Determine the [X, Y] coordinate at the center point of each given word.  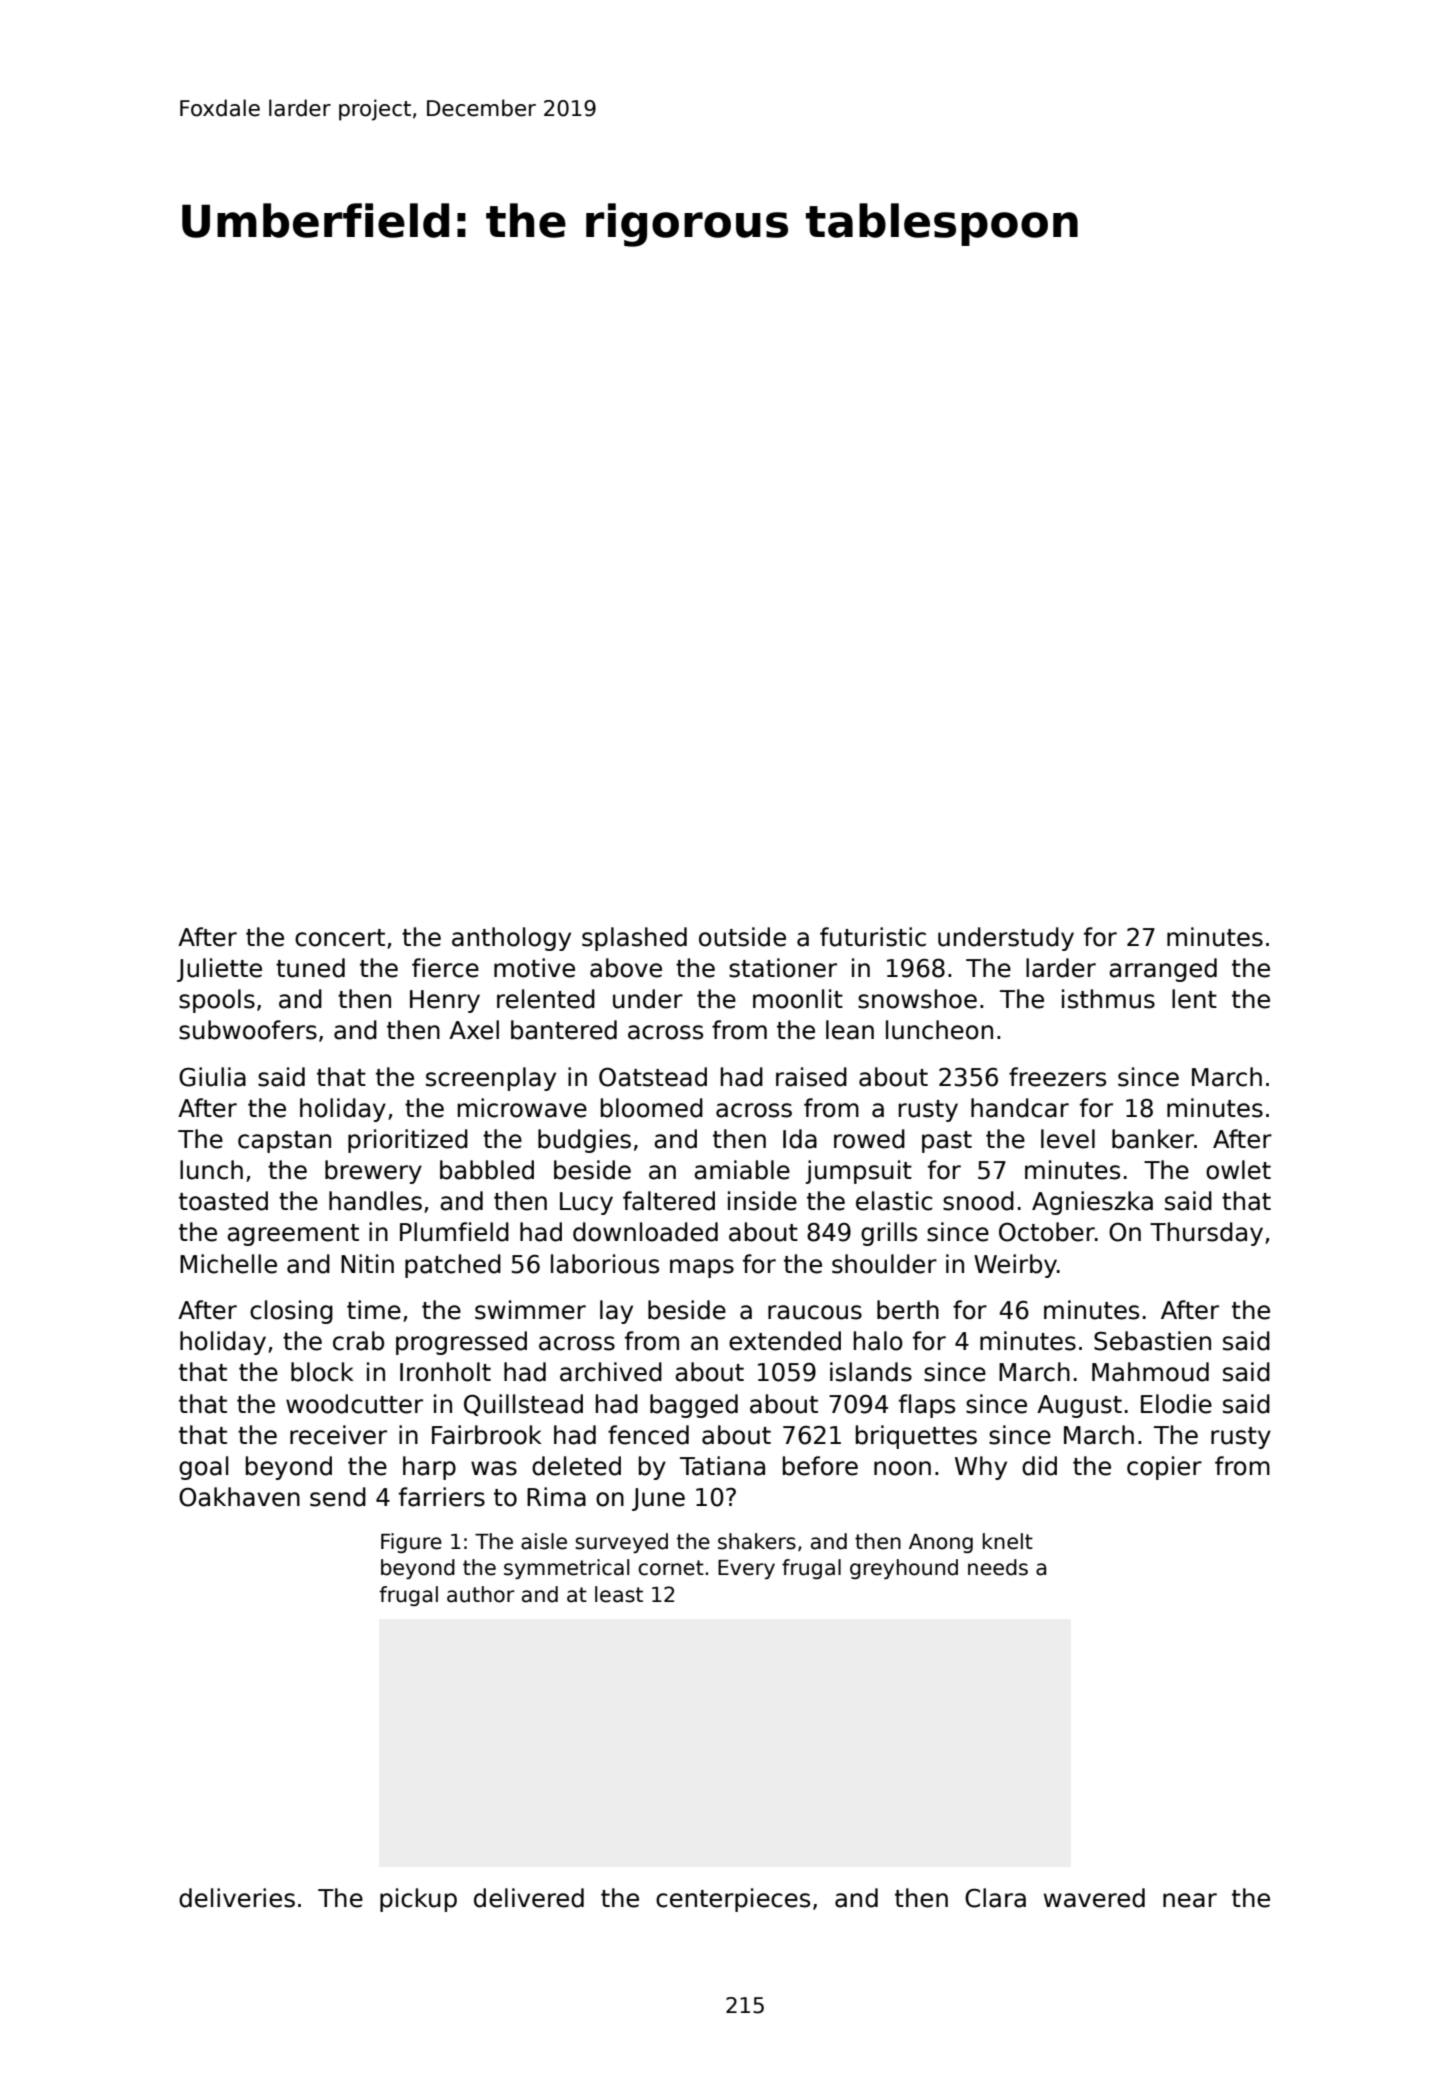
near [1190, 1900]
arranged [1163, 970]
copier [1164, 1468]
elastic [894, 1201]
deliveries [237, 1898]
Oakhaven [239, 1497]
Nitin [367, 1263]
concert [340, 938]
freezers [1057, 1077]
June [658, 1499]
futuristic [873, 937]
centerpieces [733, 1900]
